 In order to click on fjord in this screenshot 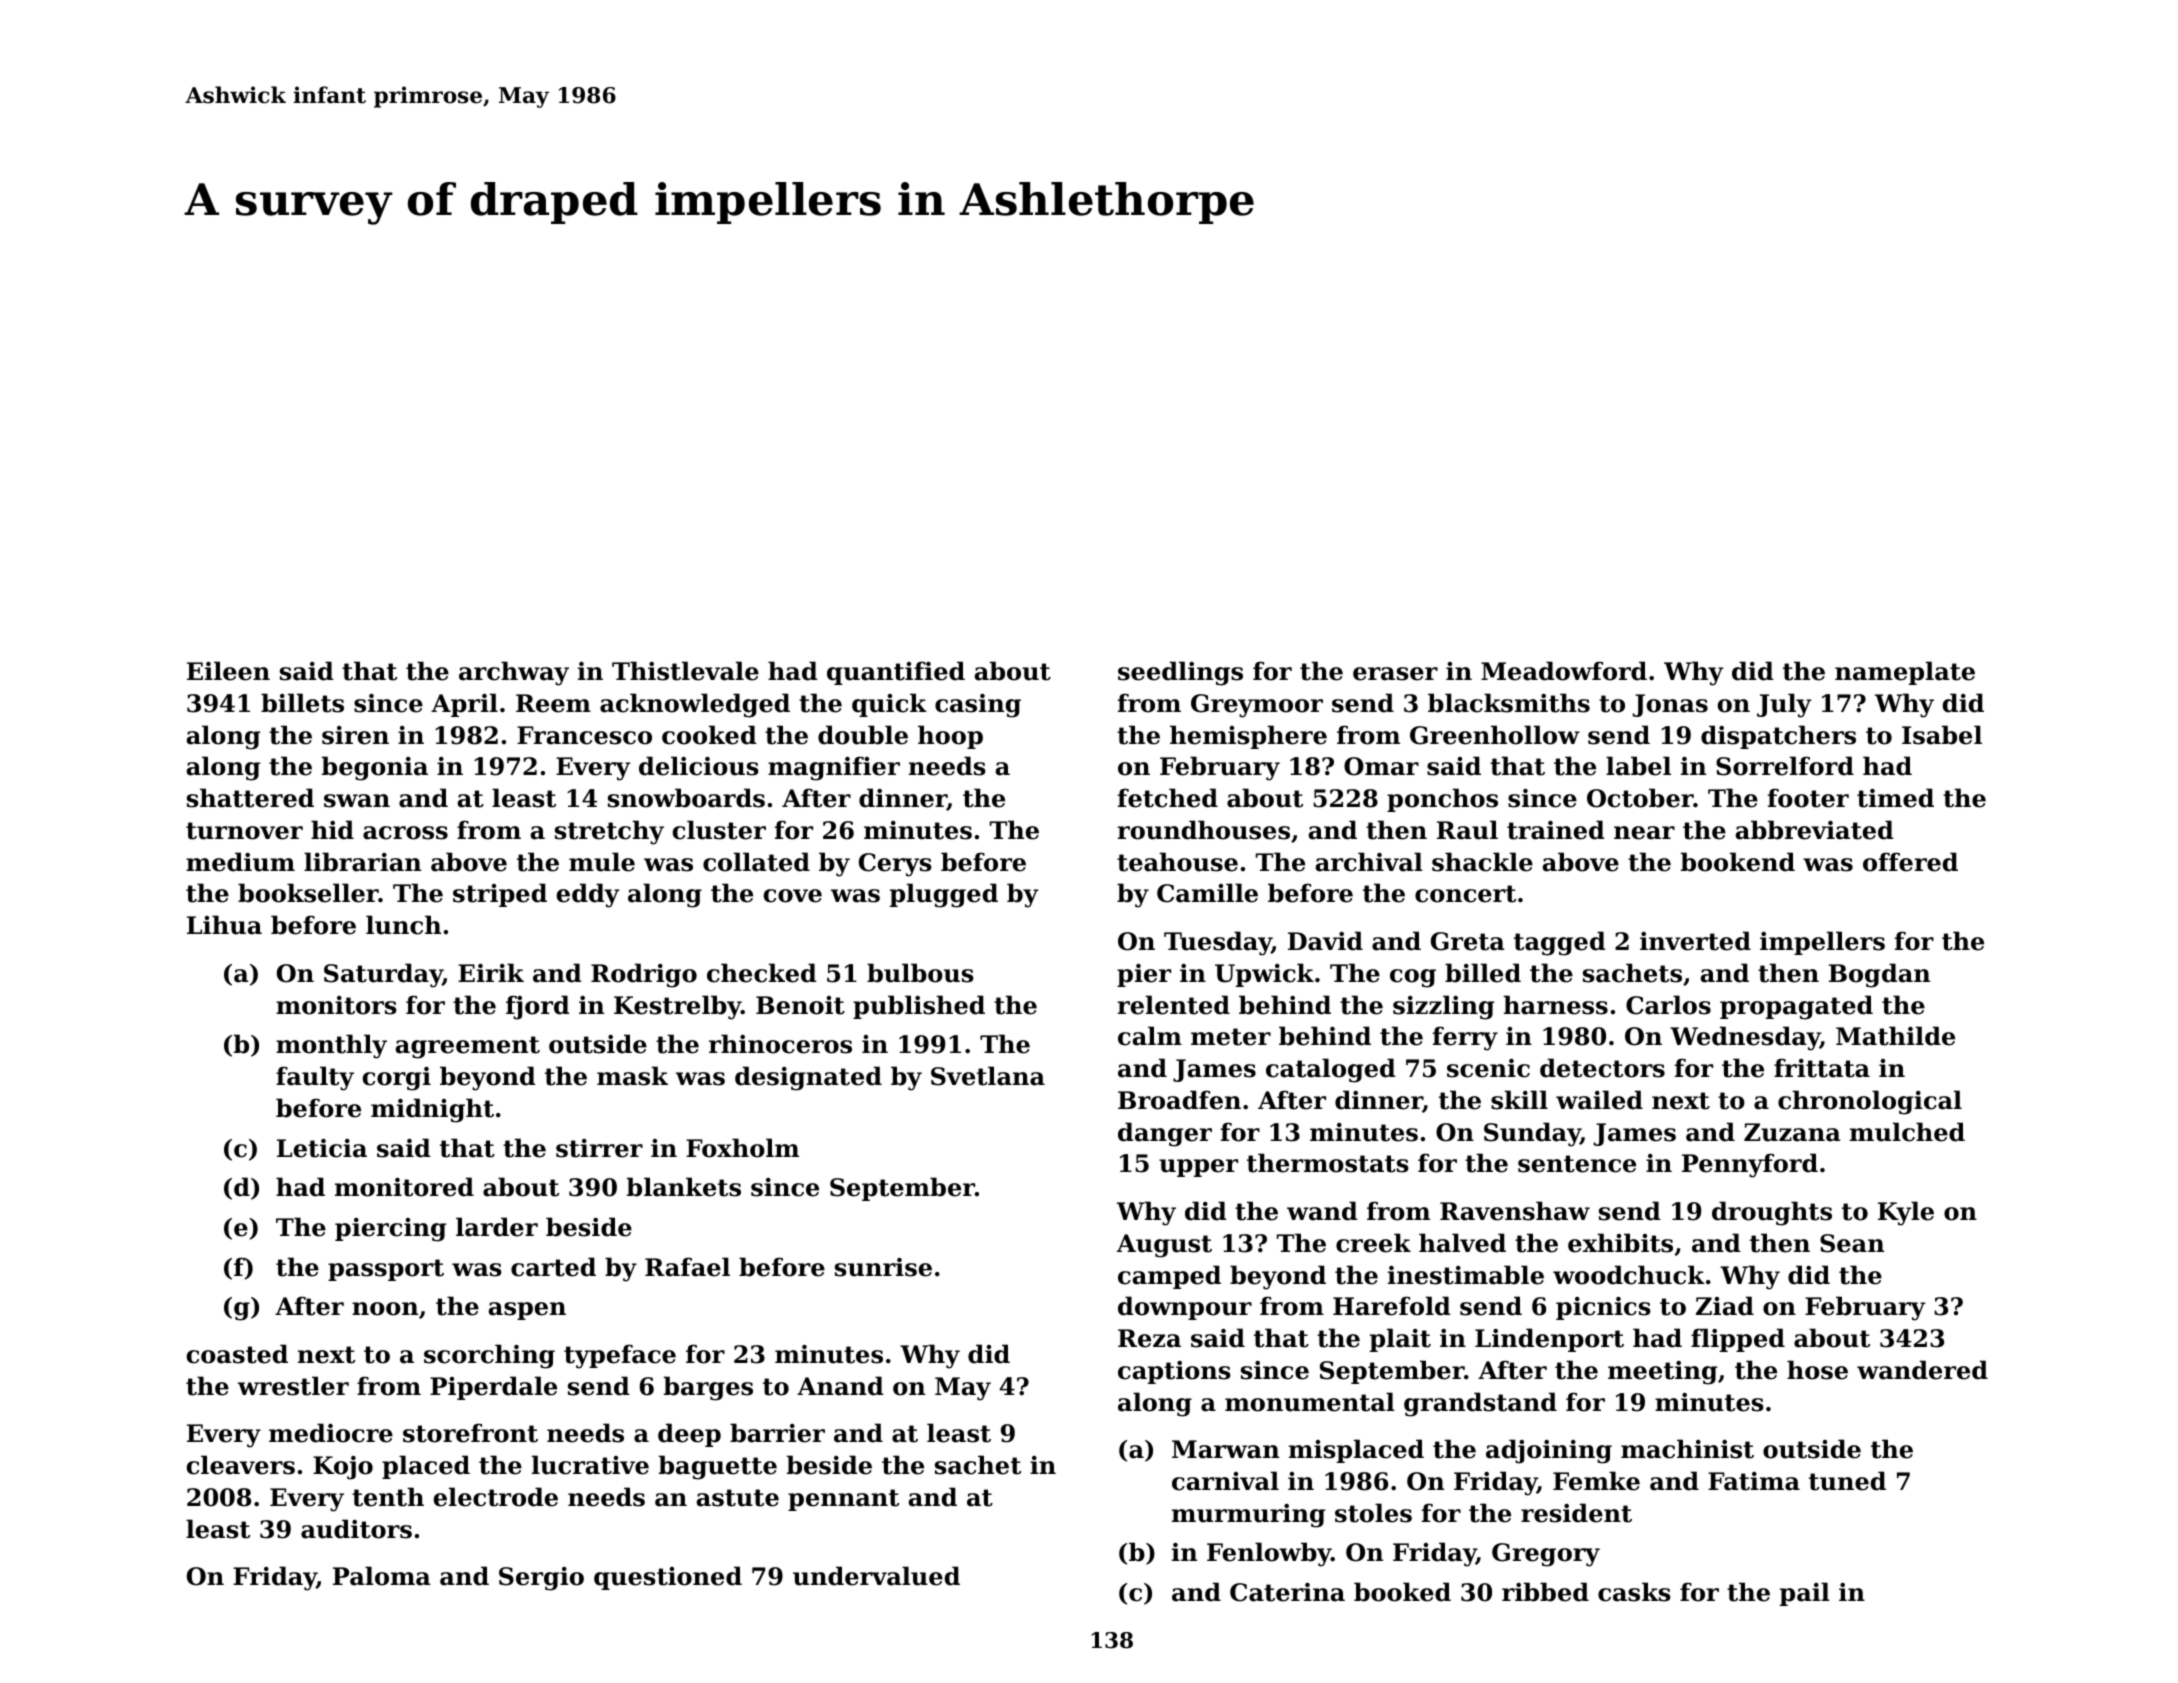, I will do `click(538, 1007)`.
